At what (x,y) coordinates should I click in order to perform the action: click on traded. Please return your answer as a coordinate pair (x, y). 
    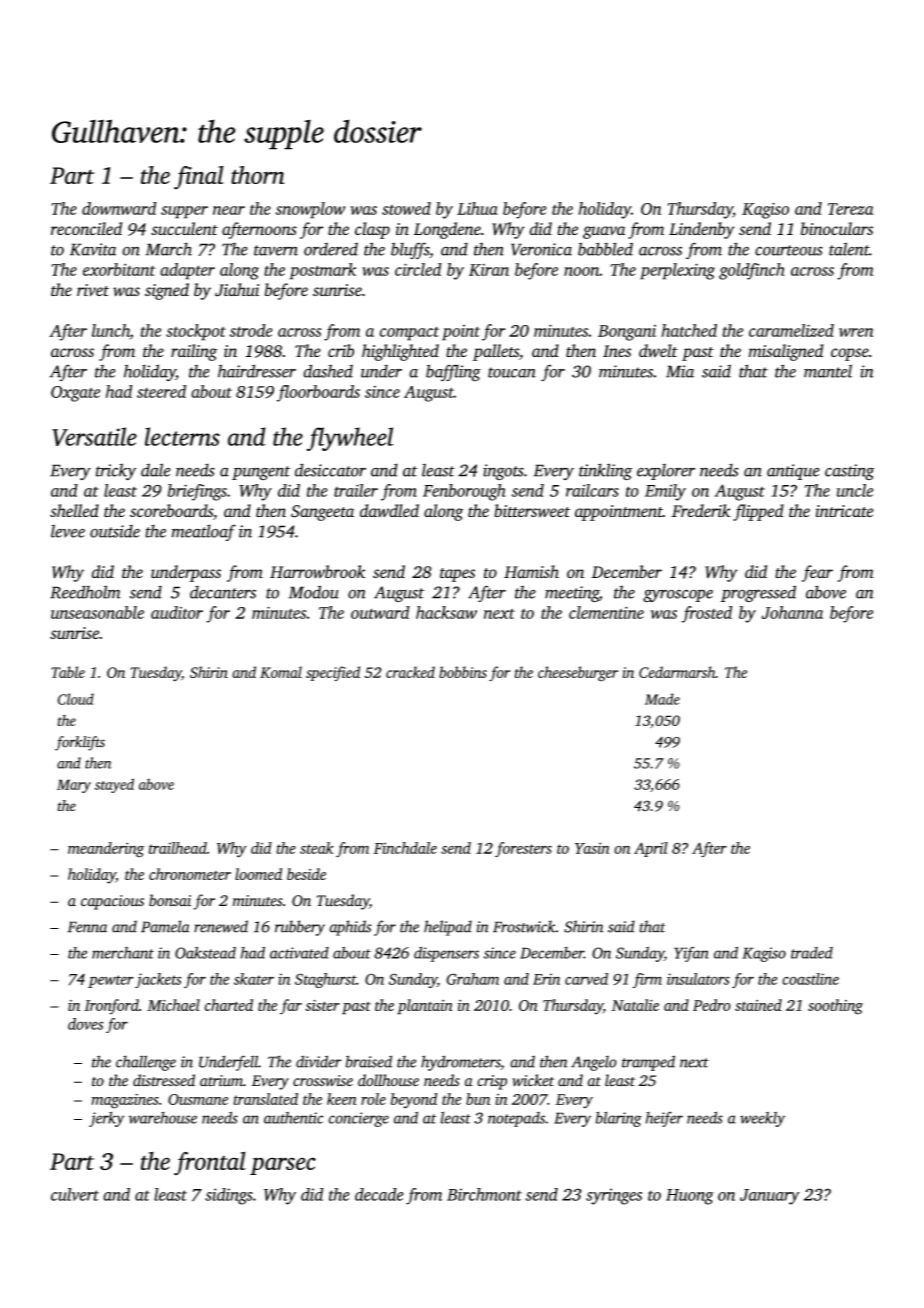
    Looking at the image, I should click on (812, 953).
